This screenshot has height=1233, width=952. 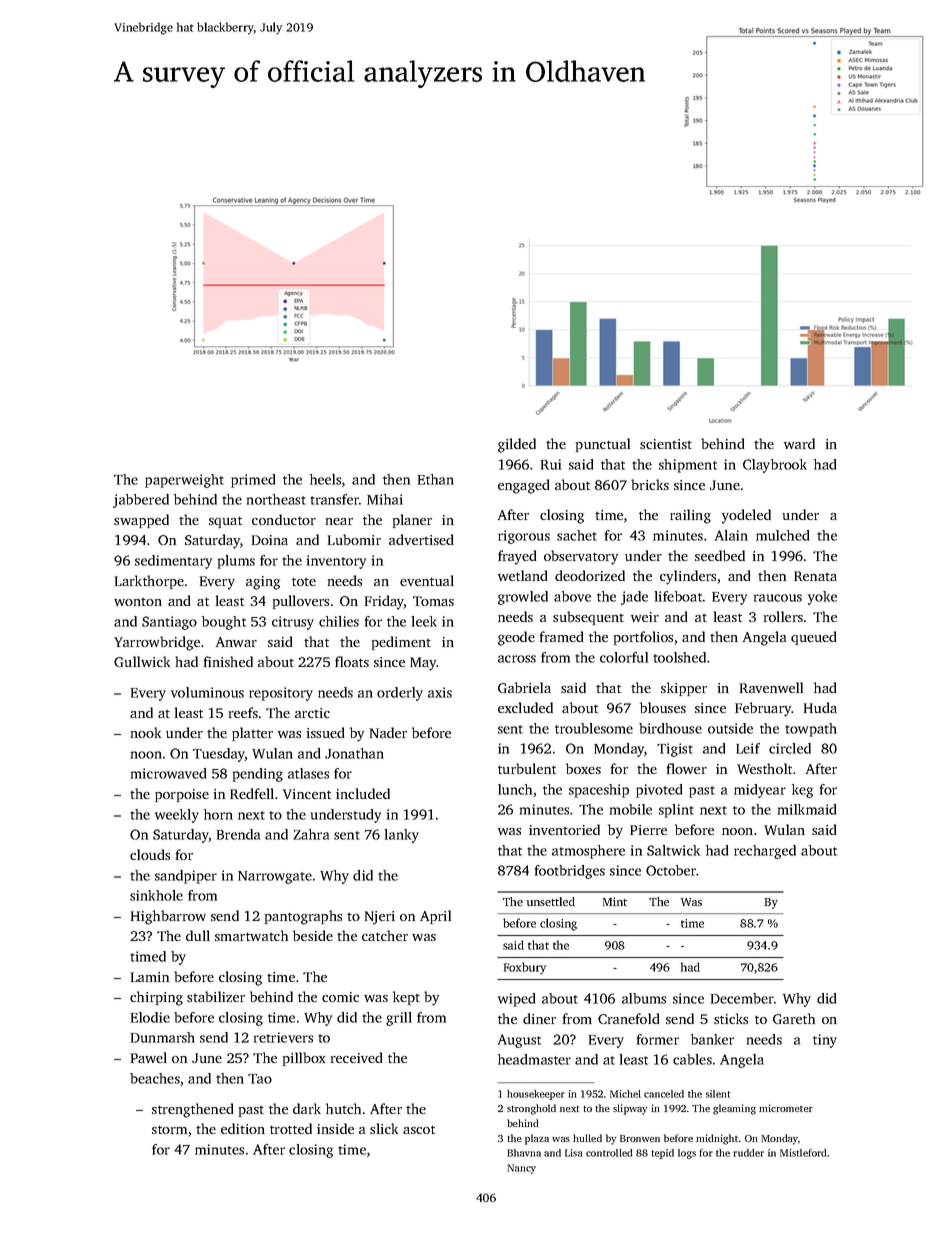 What do you see at coordinates (712, 1039) in the screenshot?
I see `banker` at bounding box center [712, 1039].
